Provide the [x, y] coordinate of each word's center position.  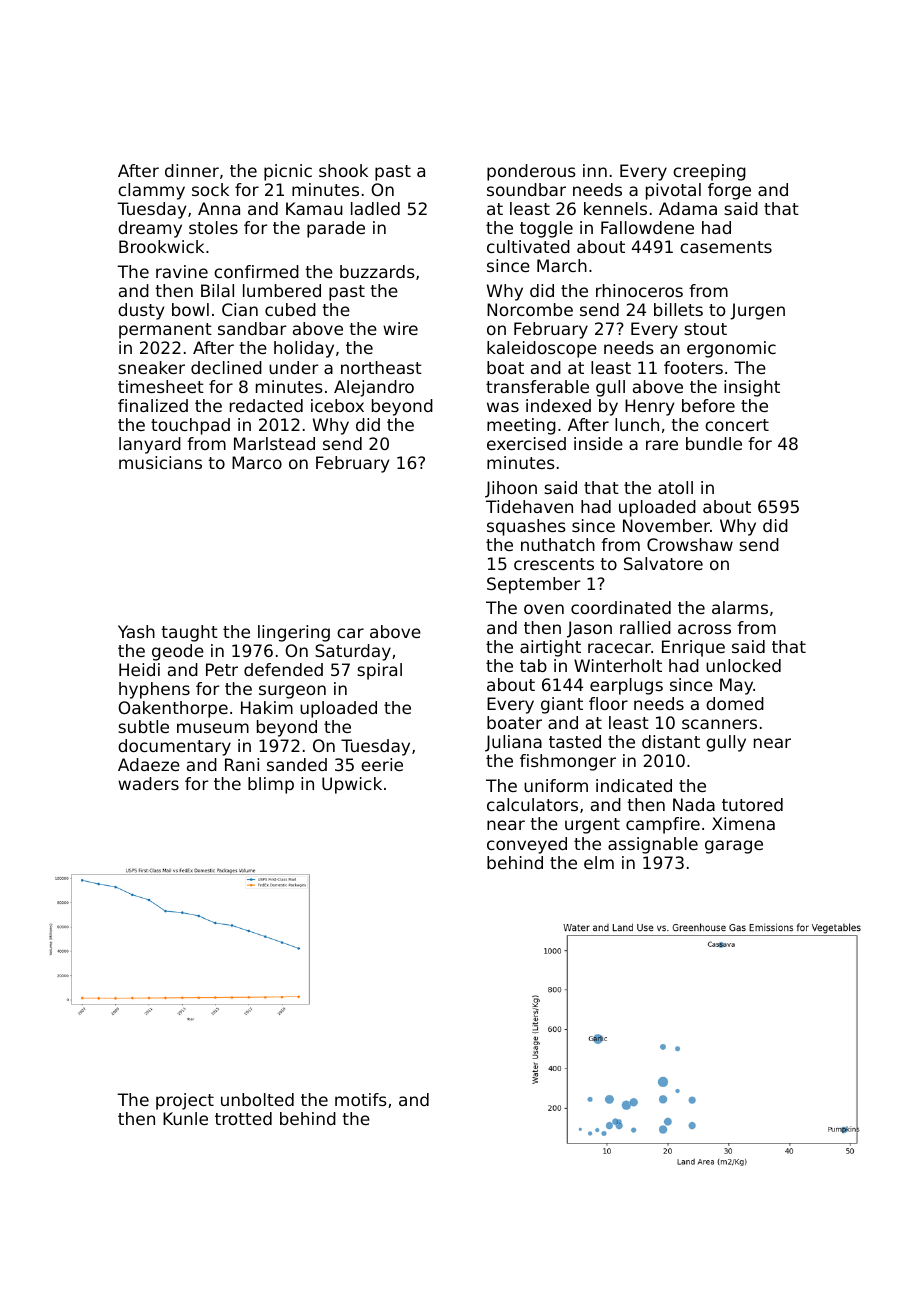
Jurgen [757, 311]
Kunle [185, 1118]
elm [599, 862]
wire [400, 328]
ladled [375, 208]
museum [213, 728]
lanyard [150, 445]
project [185, 1101]
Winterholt [618, 665]
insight [752, 388]
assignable [653, 845]
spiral [379, 671]
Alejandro [374, 388]
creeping [709, 172]
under [294, 367]
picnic [288, 172]
